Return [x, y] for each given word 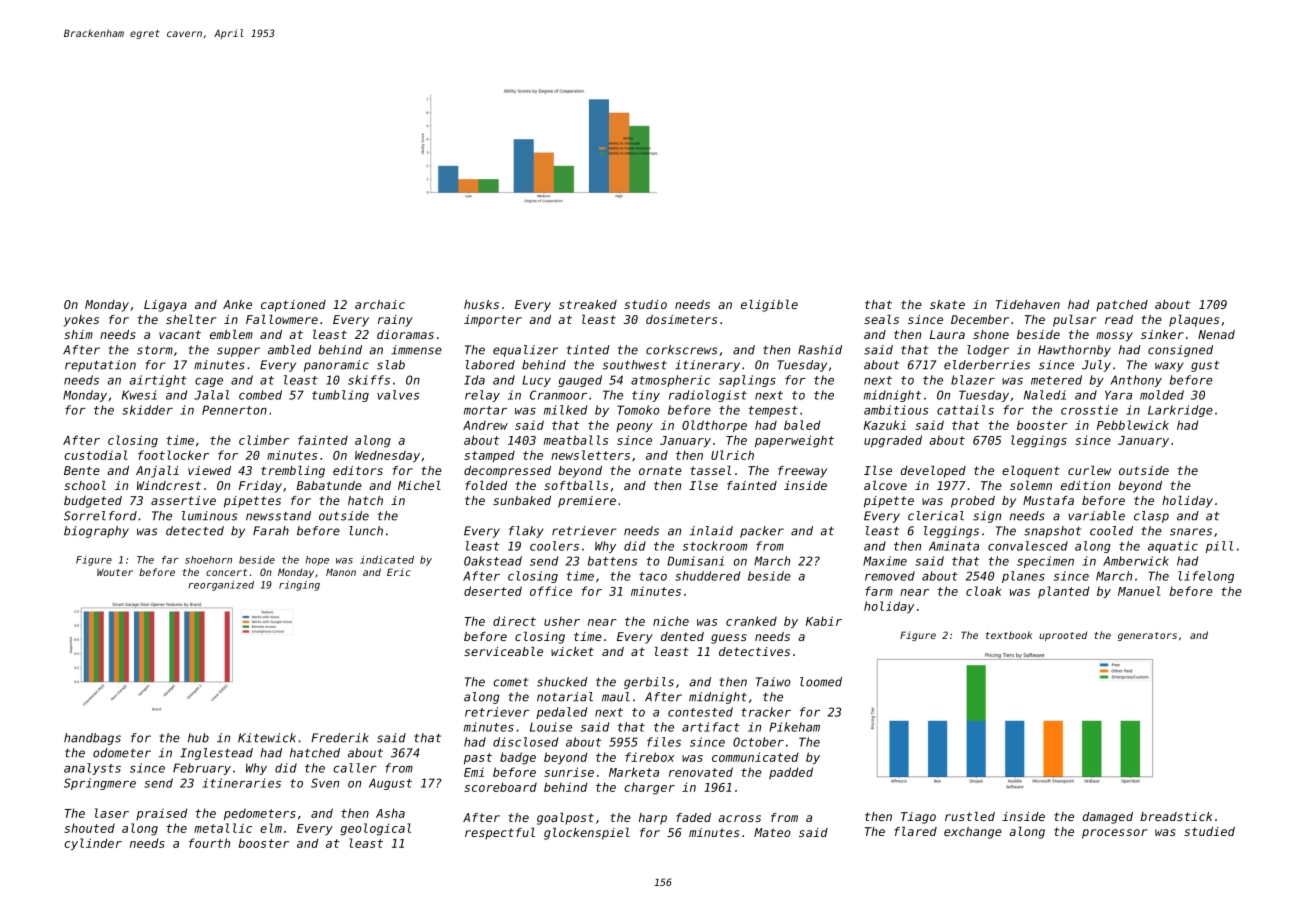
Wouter [115, 572]
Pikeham [794, 727]
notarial [565, 697]
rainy [395, 321]
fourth [209, 843]
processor [1114, 834]
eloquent [1031, 472]
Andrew [485, 425]
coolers [554, 546]
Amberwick [1136, 561]
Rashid [820, 350]
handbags [92, 739]
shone [991, 334]
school [85, 485]
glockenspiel [587, 834]
